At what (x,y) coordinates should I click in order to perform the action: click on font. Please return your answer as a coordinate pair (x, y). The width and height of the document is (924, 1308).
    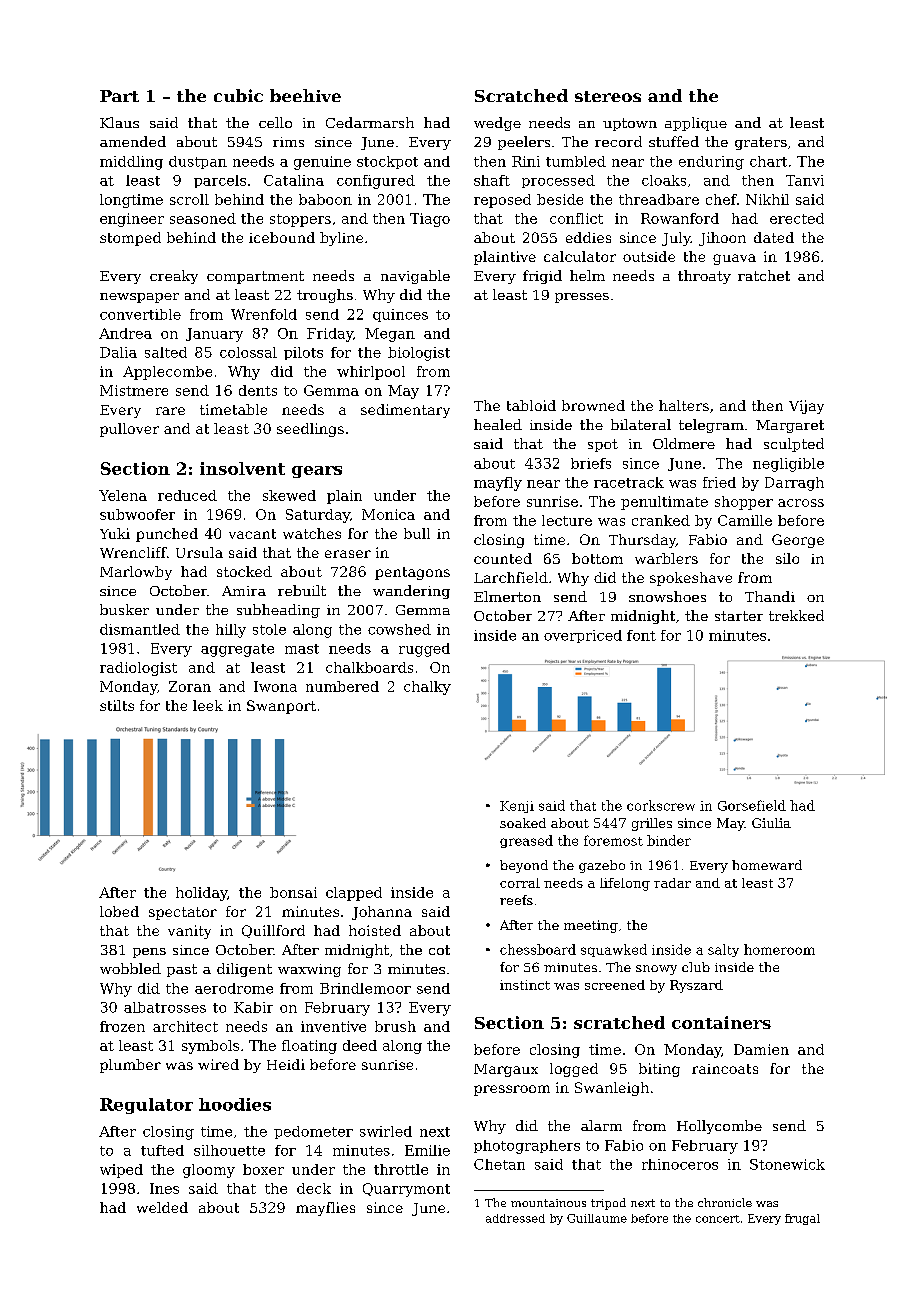
    Looking at the image, I should click on (641, 635).
